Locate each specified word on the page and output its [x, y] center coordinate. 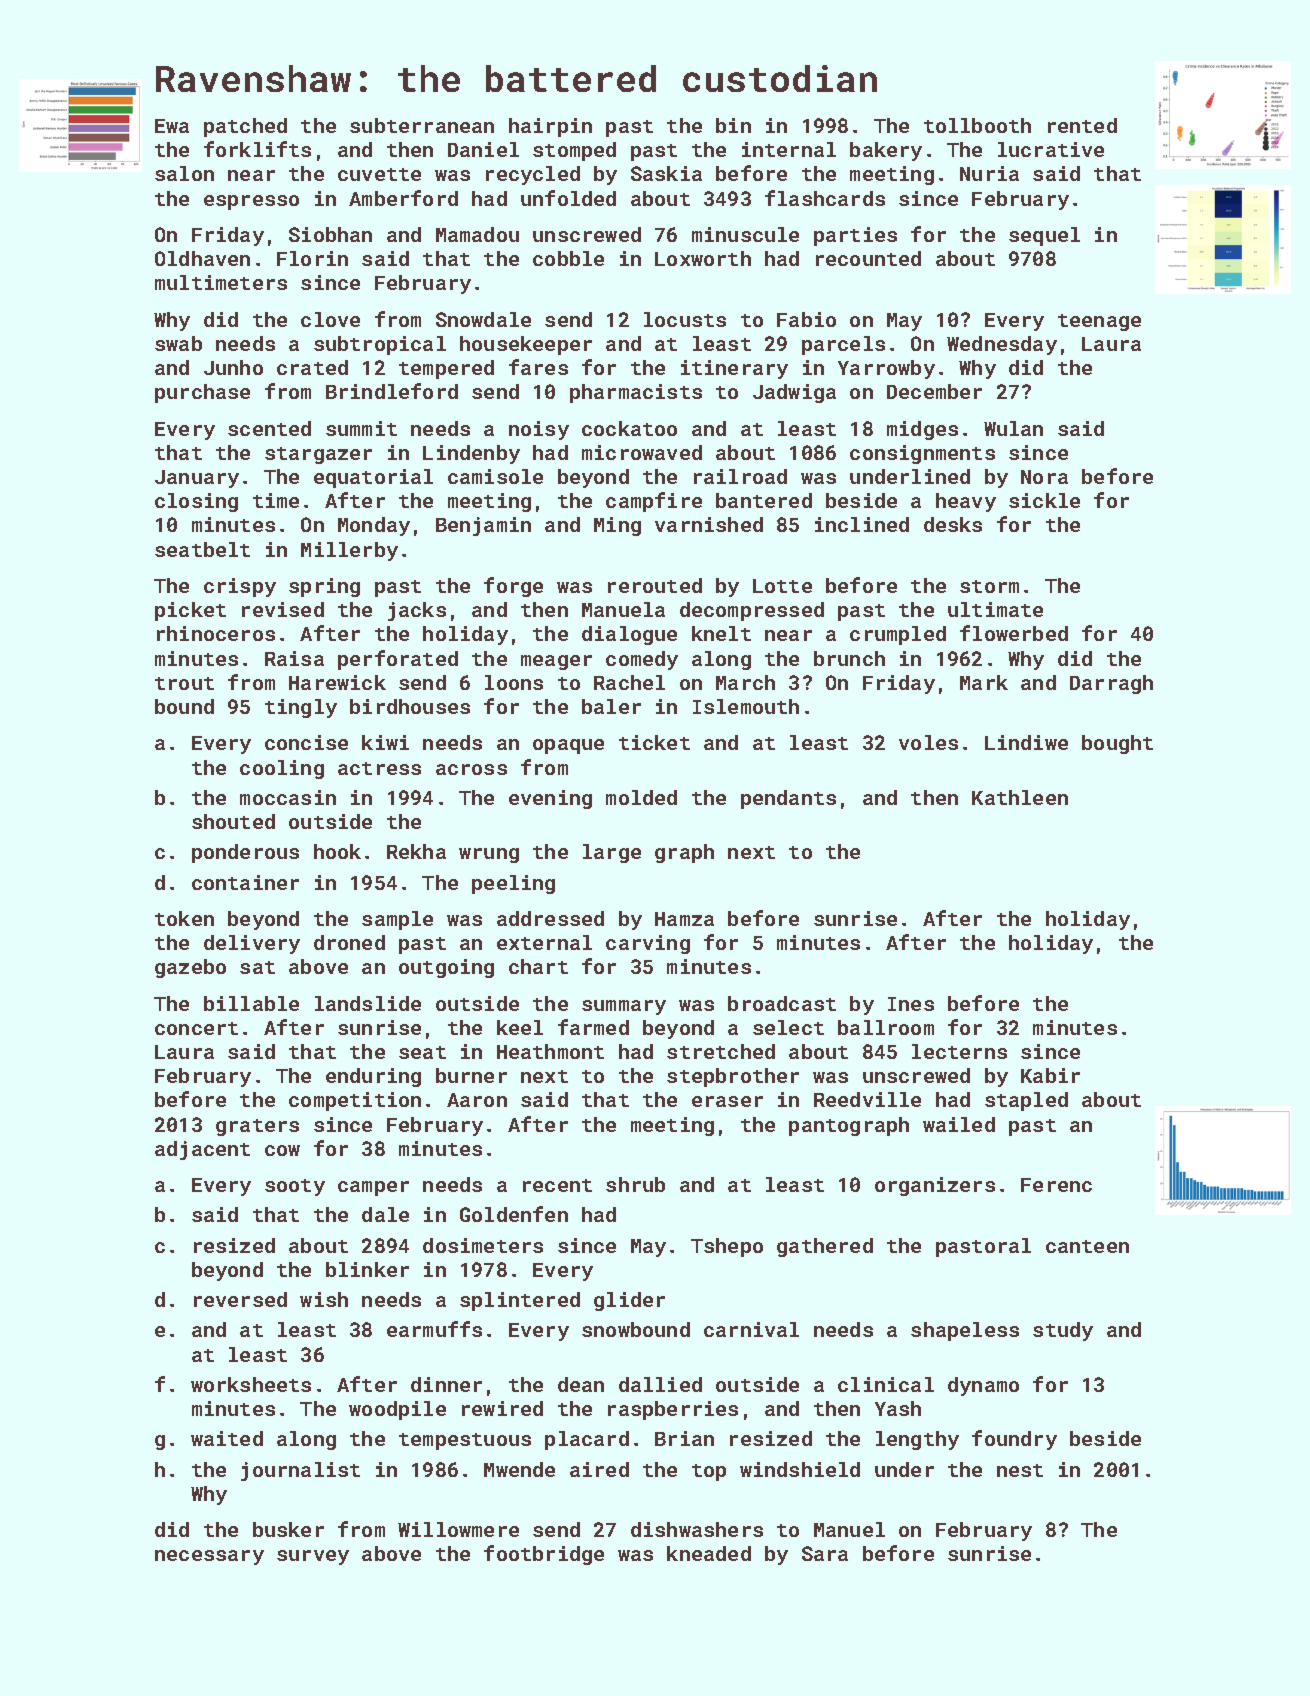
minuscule [745, 234]
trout [184, 683]
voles [928, 742]
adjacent [202, 1150]
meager [556, 662]
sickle [1044, 500]
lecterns [959, 1051]
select [788, 1027]
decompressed [752, 611]
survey [313, 1557]
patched [245, 127]
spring [324, 587]
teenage [1099, 322]
